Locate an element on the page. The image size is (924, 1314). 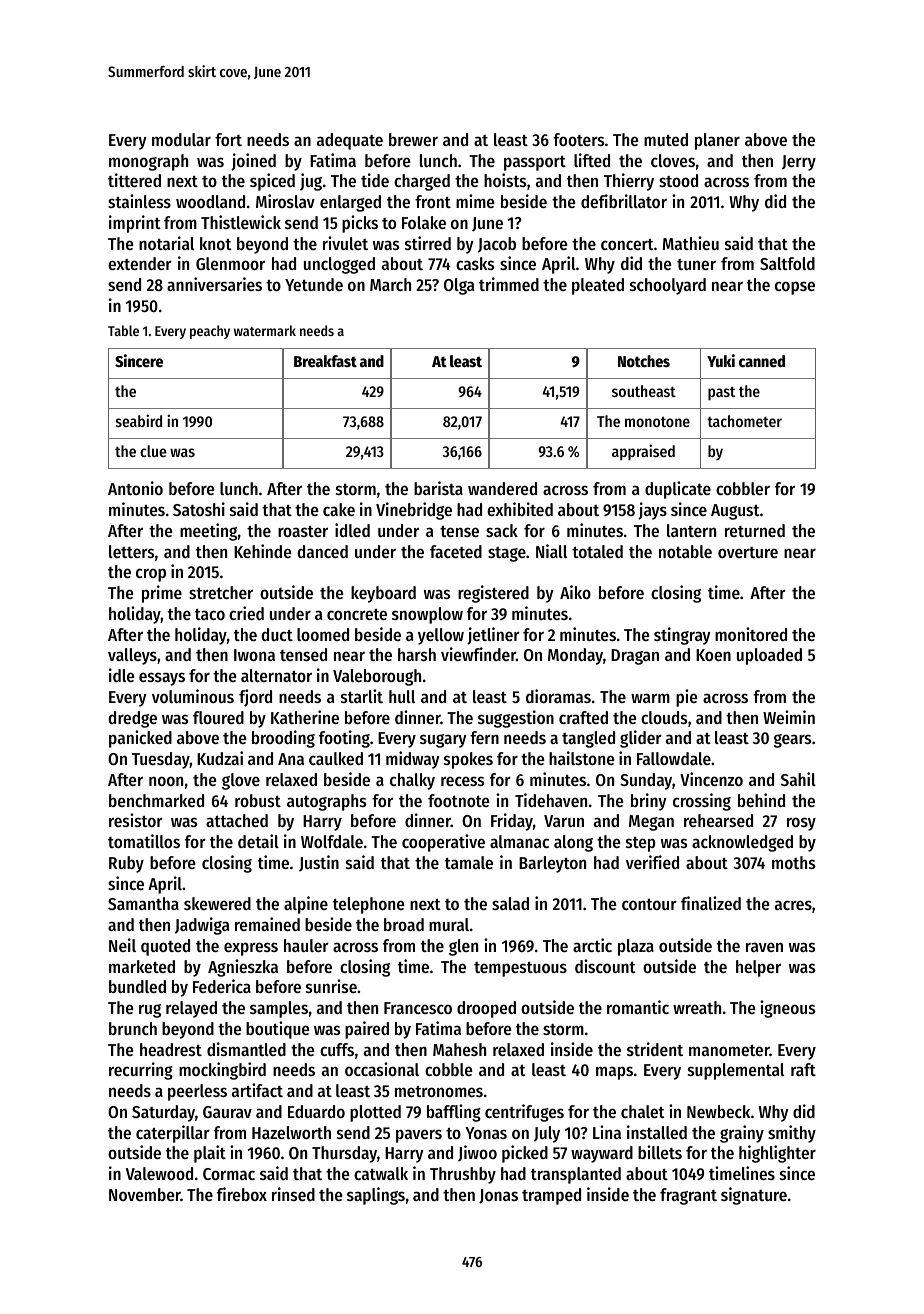
valleys is located at coordinates (132, 656).
